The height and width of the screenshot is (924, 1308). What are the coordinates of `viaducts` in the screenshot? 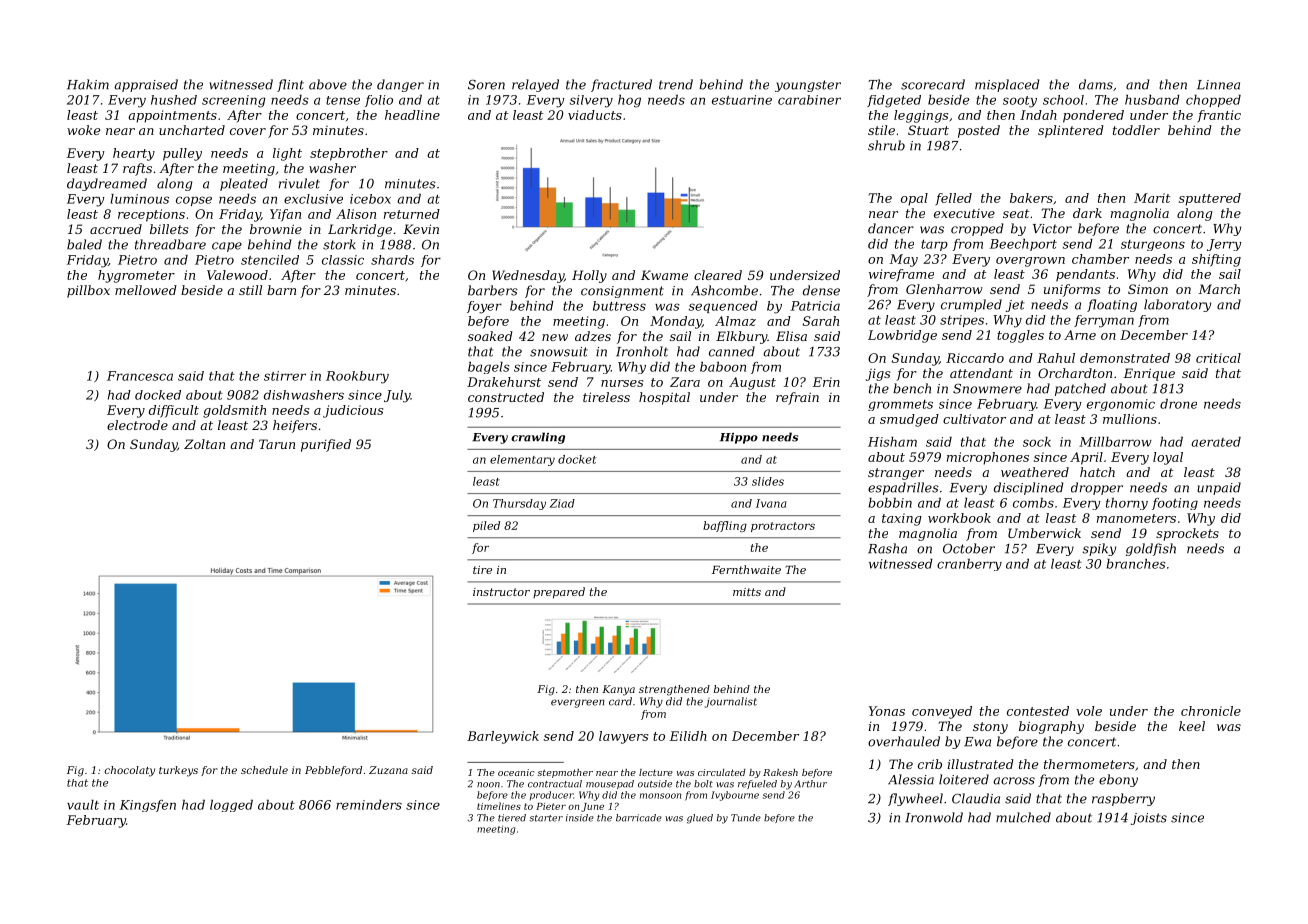 It's located at (595, 115).
